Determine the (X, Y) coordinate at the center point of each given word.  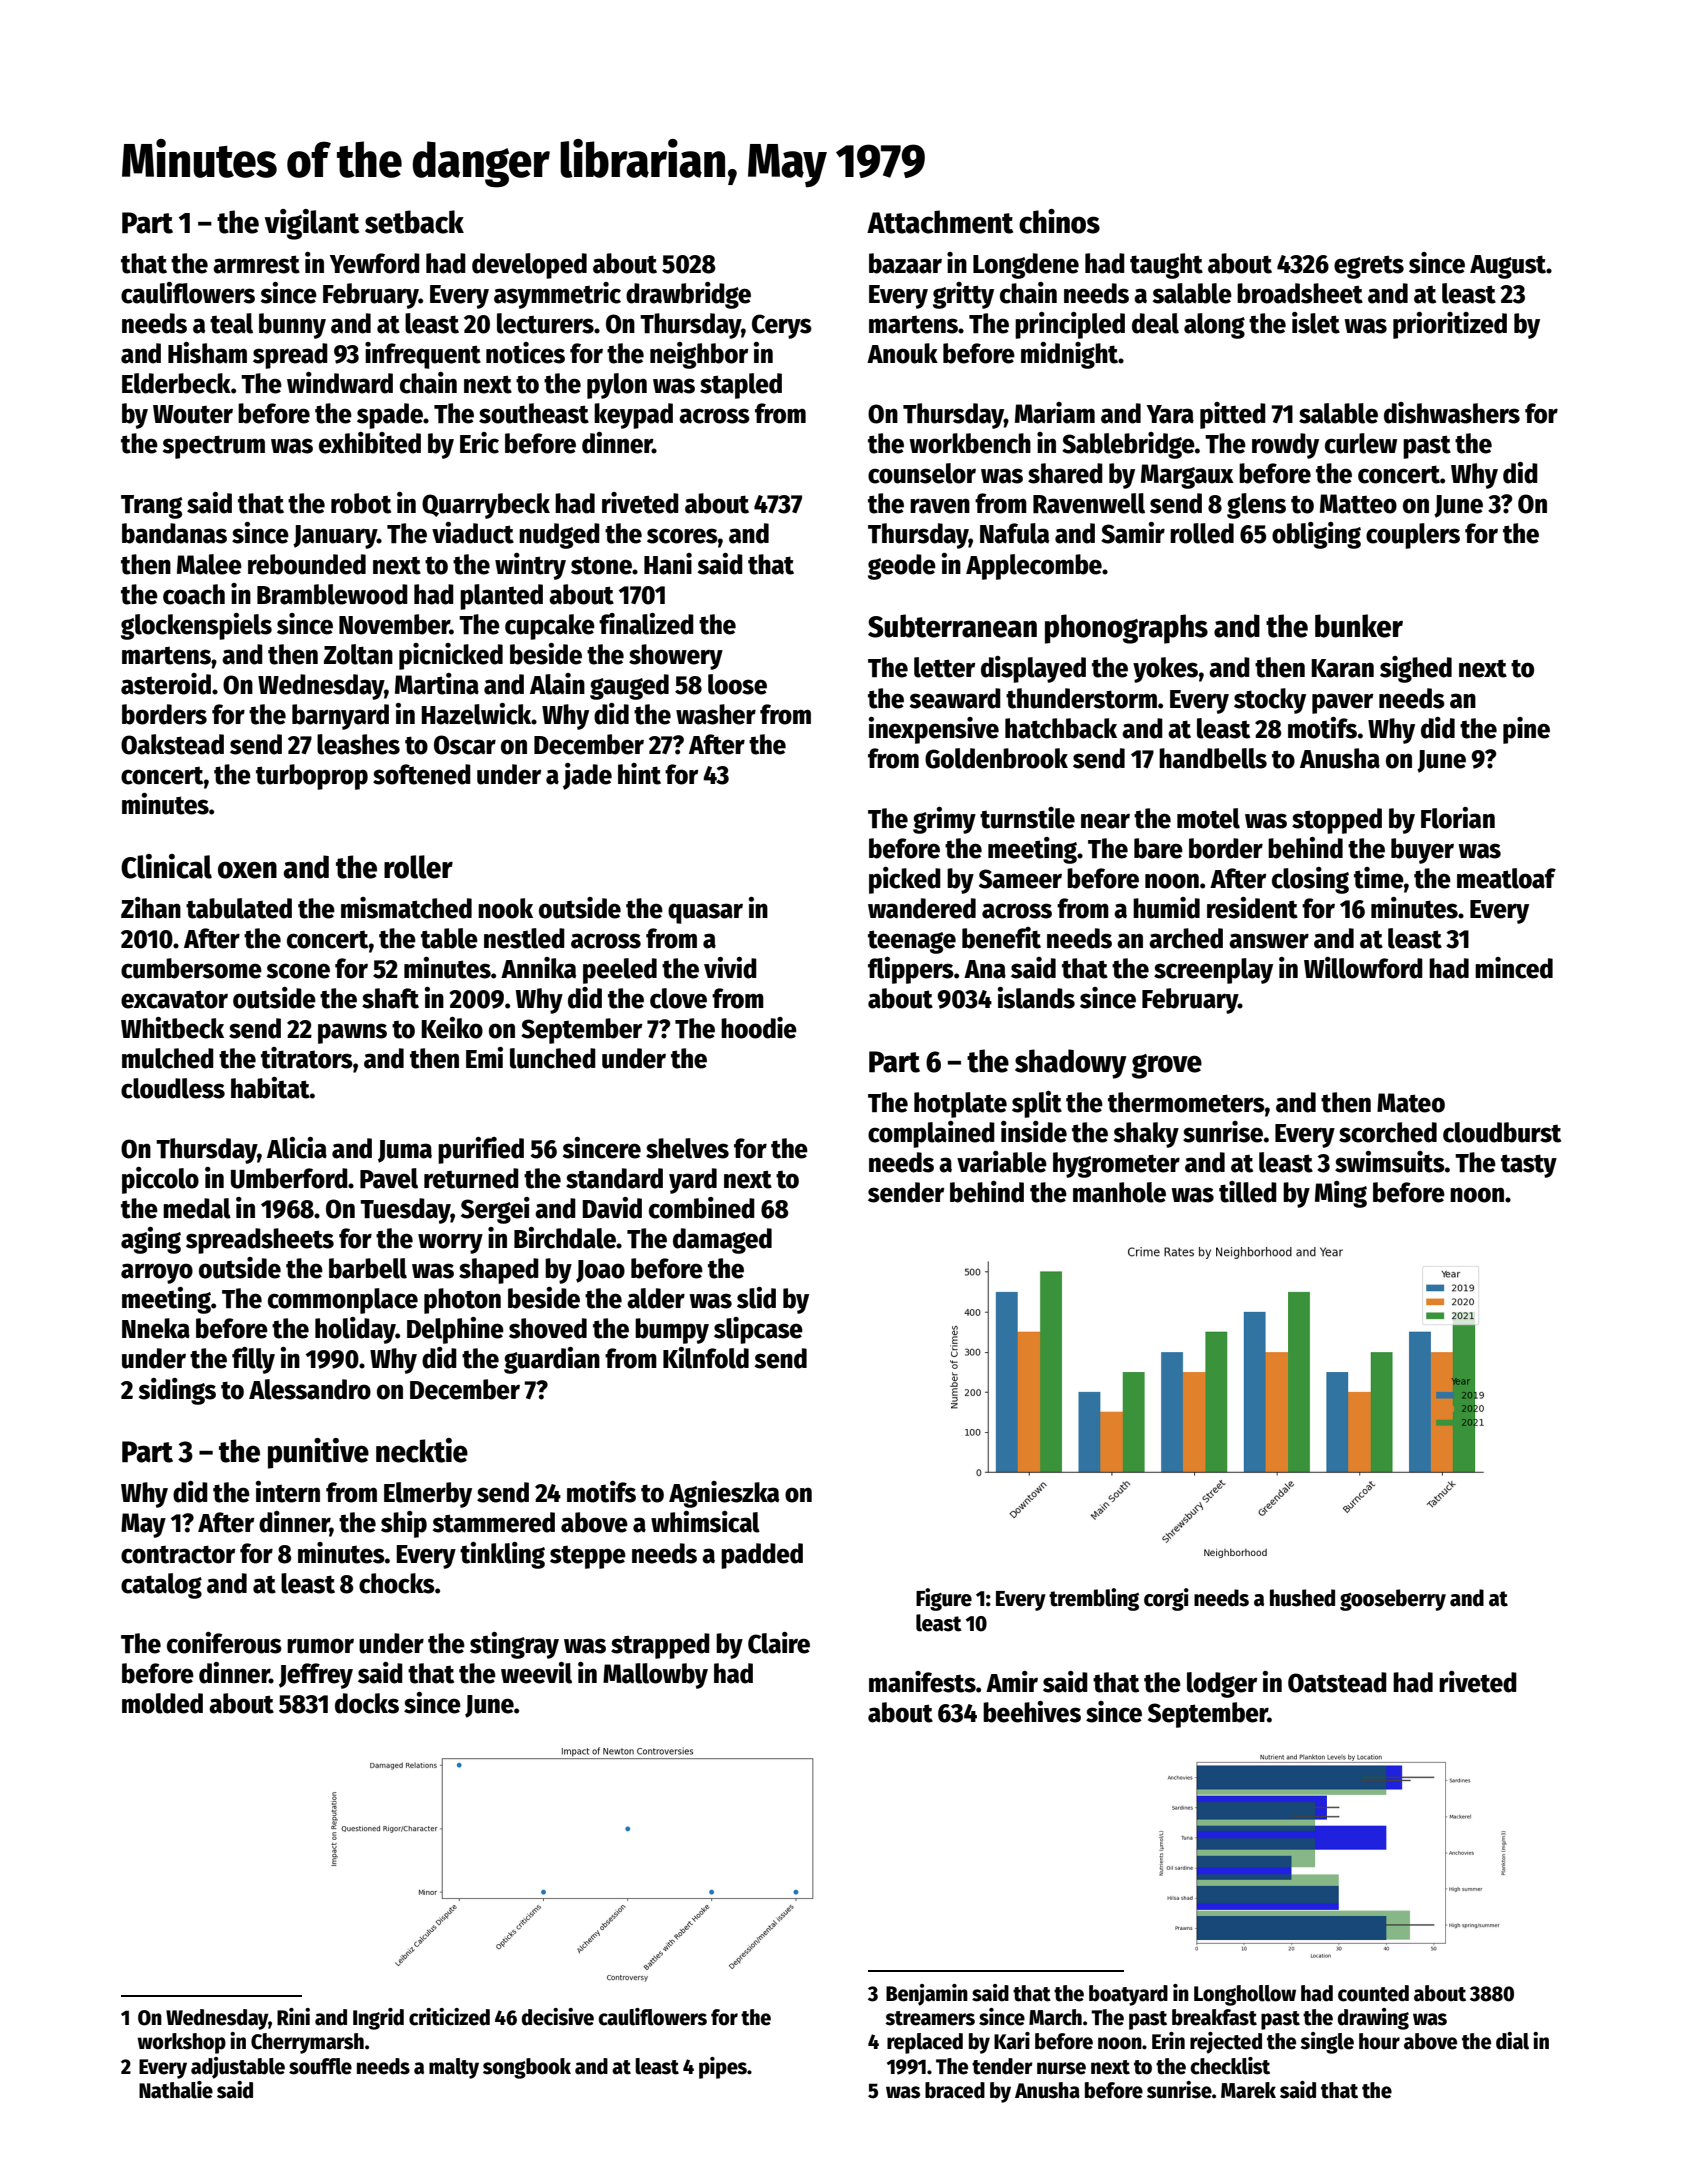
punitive (318, 1453)
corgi (1166, 1599)
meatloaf (1506, 878)
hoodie (759, 1028)
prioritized (1450, 325)
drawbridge (688, 295)
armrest (256, 264)
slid (756, 1298)
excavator (174, 999)
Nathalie (176, 2090)
